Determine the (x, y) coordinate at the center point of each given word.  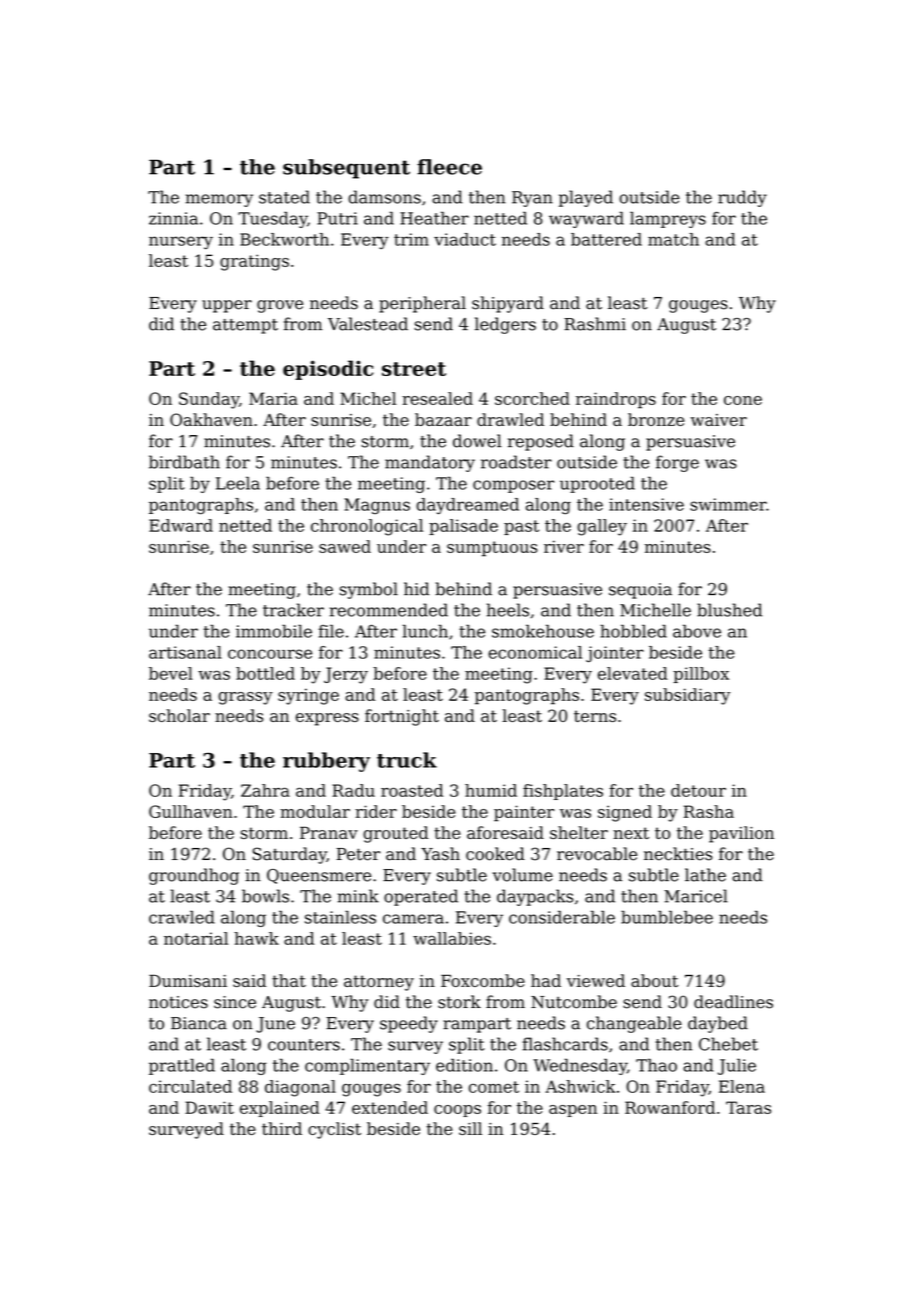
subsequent (346, 169)
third (282, 1128)
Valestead (368, 324)
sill (470, 1128)
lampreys (668, 220)
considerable (562, 917)
